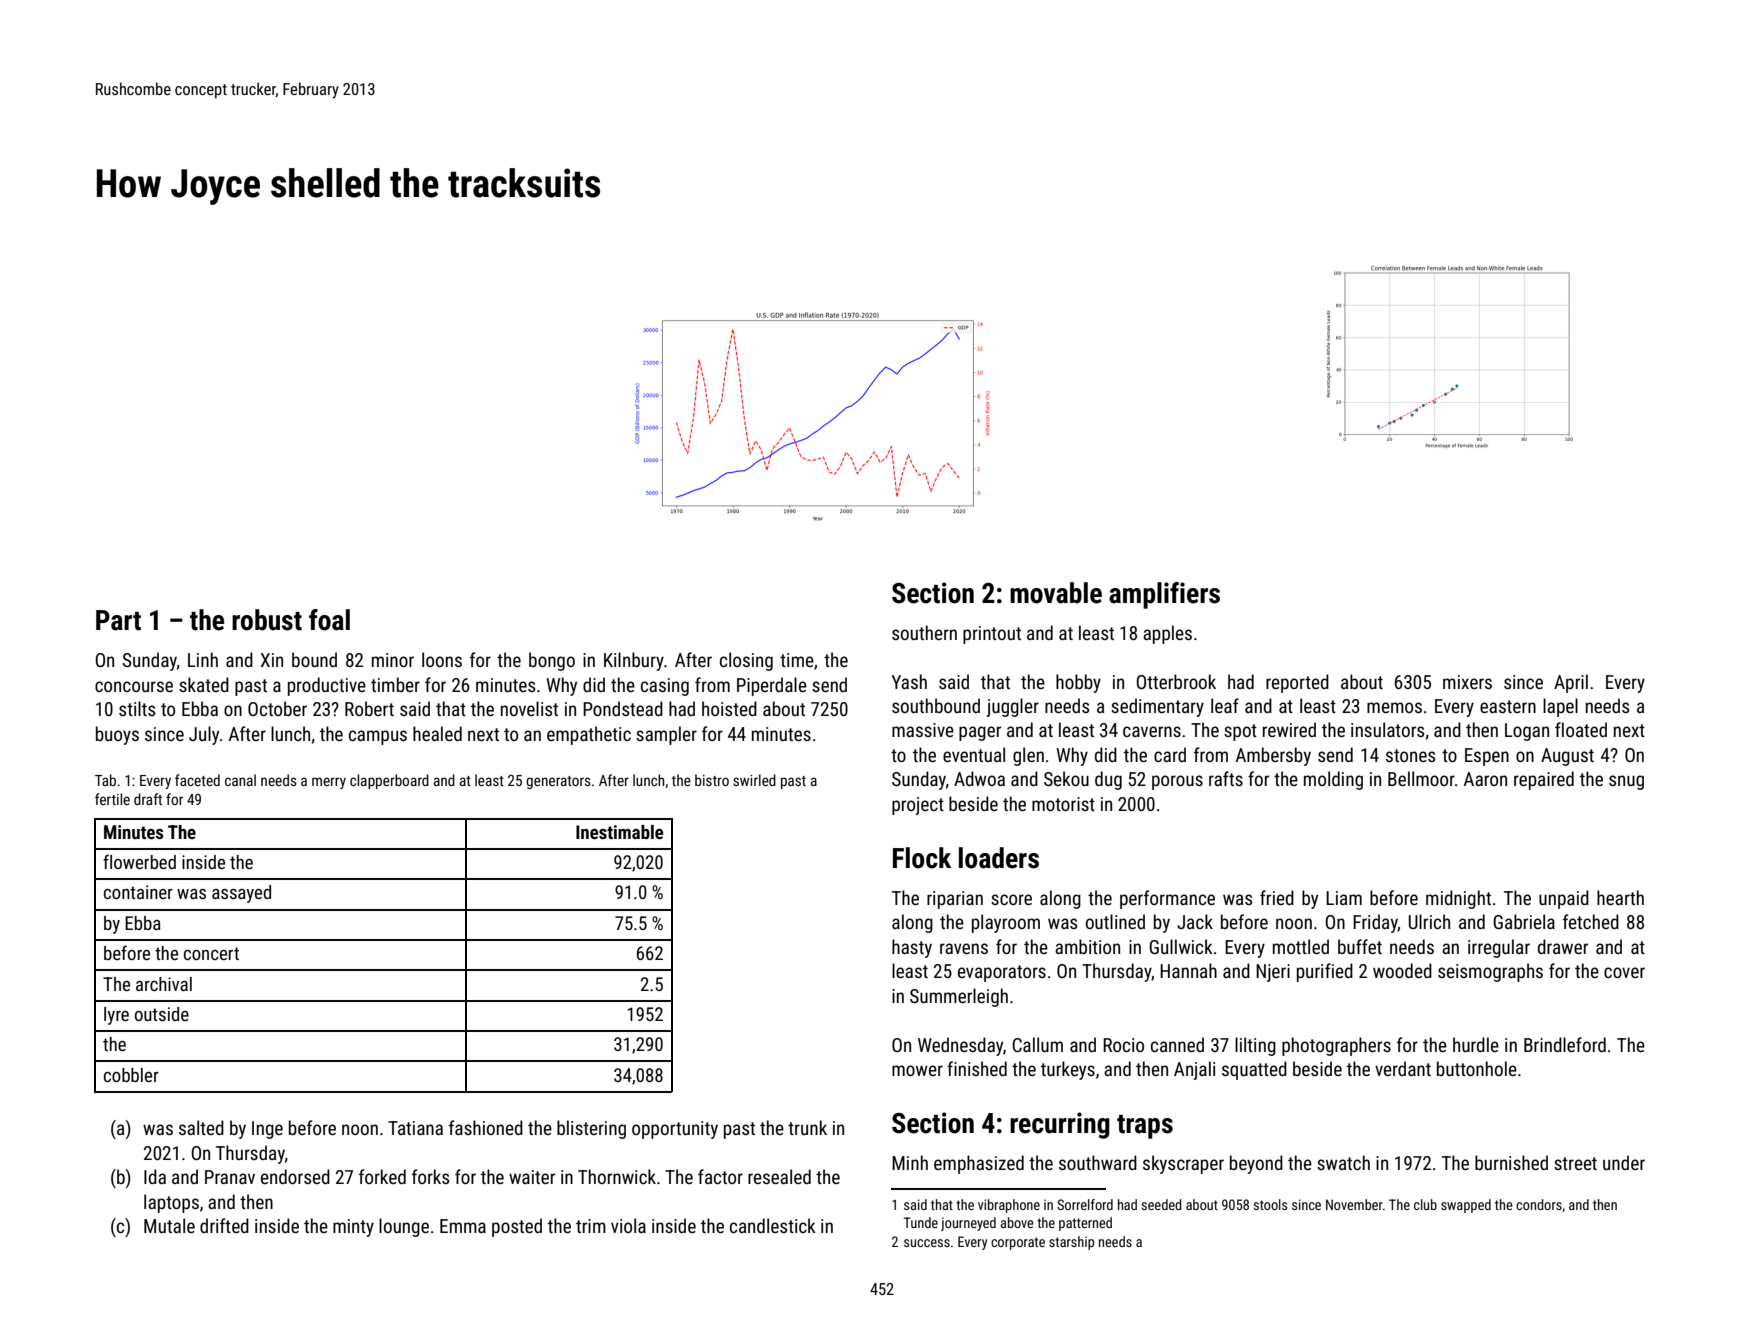 Image resolution: width=1740 pixels, height=1344 pixels. Describe the element at coordinates (558, 782) in the screenshot. I see `generators` at that location.
